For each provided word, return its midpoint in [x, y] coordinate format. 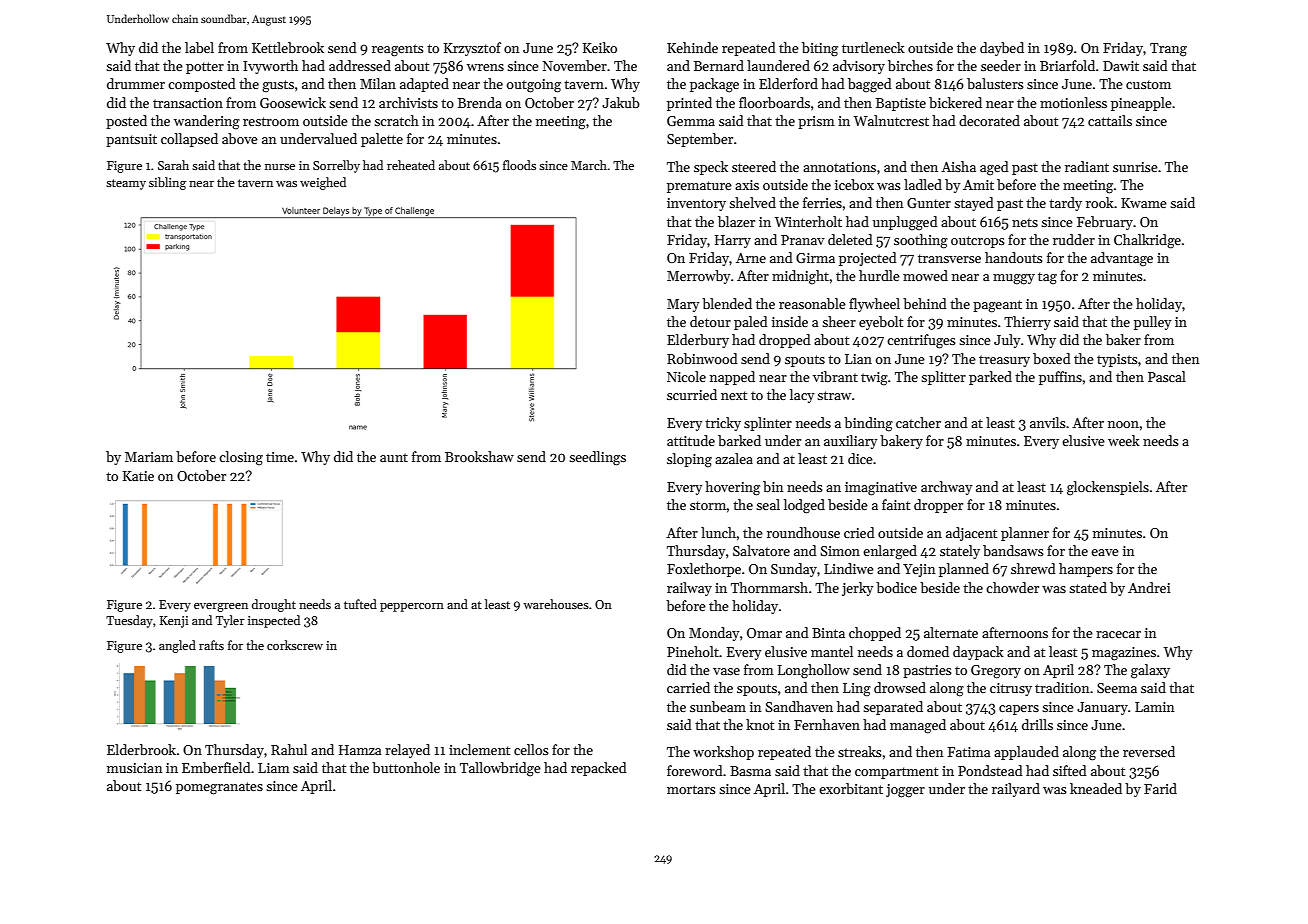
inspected [274, 621]
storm [708, 505]
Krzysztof [472, 49]
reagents [398, 50]
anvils [1048, 422]
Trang [1168, 50]
